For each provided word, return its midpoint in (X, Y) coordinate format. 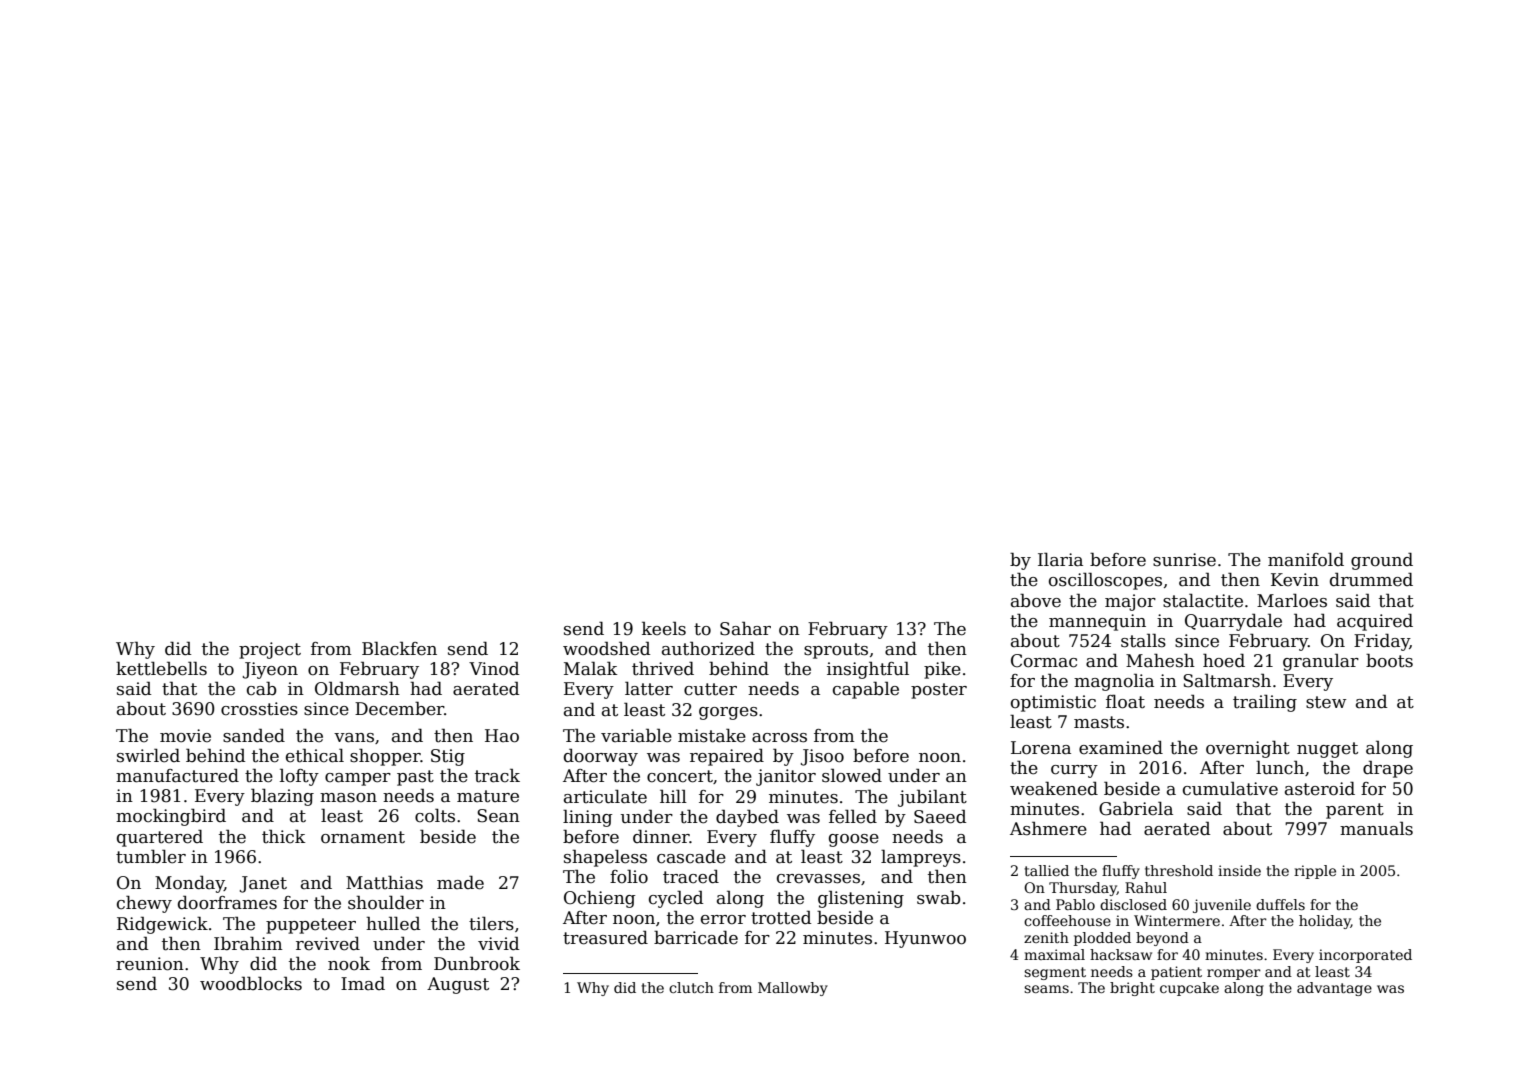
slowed (852, 775)
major (1130, 602)
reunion (150, 964)
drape (1388, 769)
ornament (363, 837)
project (270, 650)
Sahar (745, 628)
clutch (691, 987)
